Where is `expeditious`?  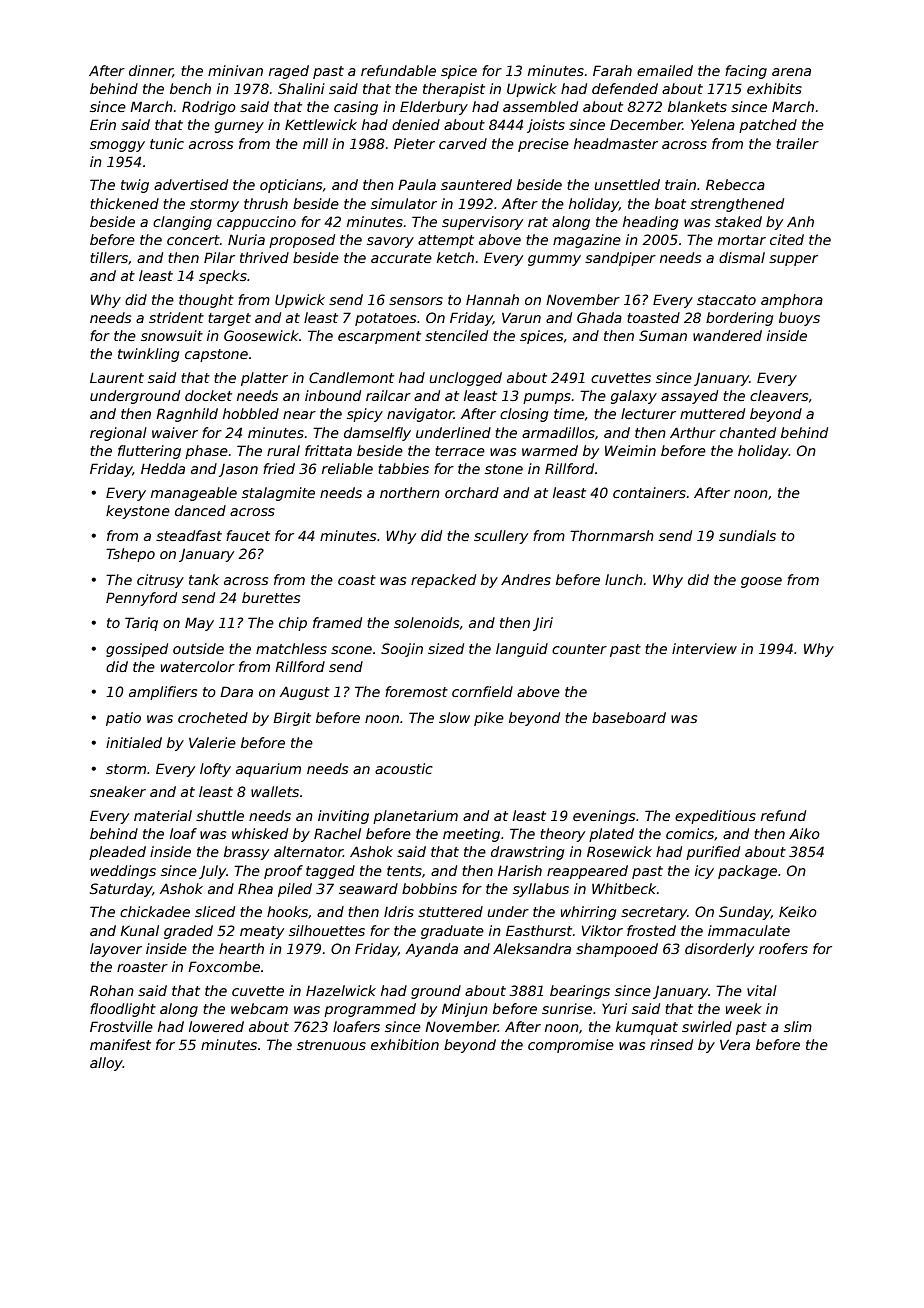 expeditious is located at coordinates (715, 817).
